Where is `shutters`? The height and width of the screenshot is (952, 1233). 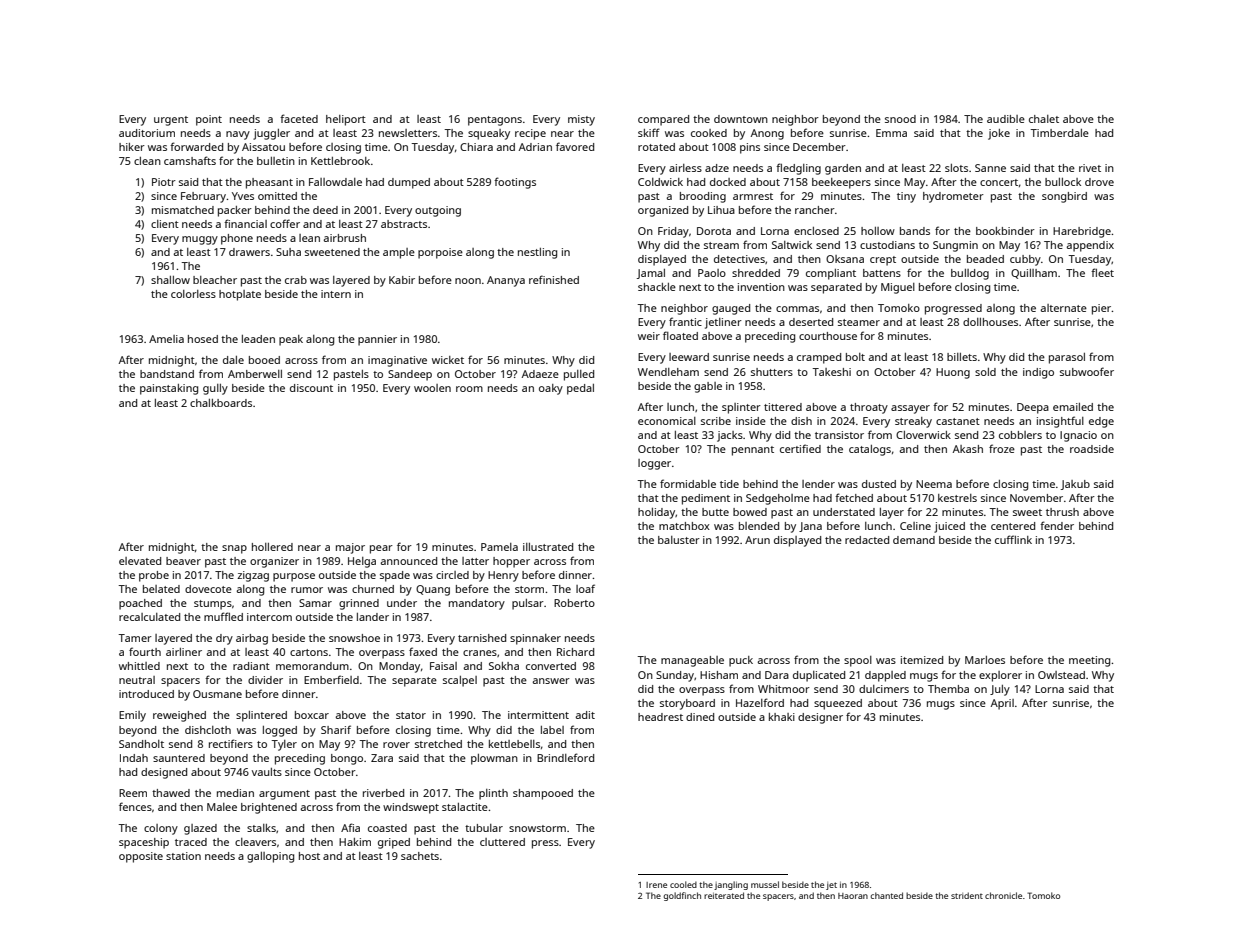
shutters is located at coordinates (772, 372).
